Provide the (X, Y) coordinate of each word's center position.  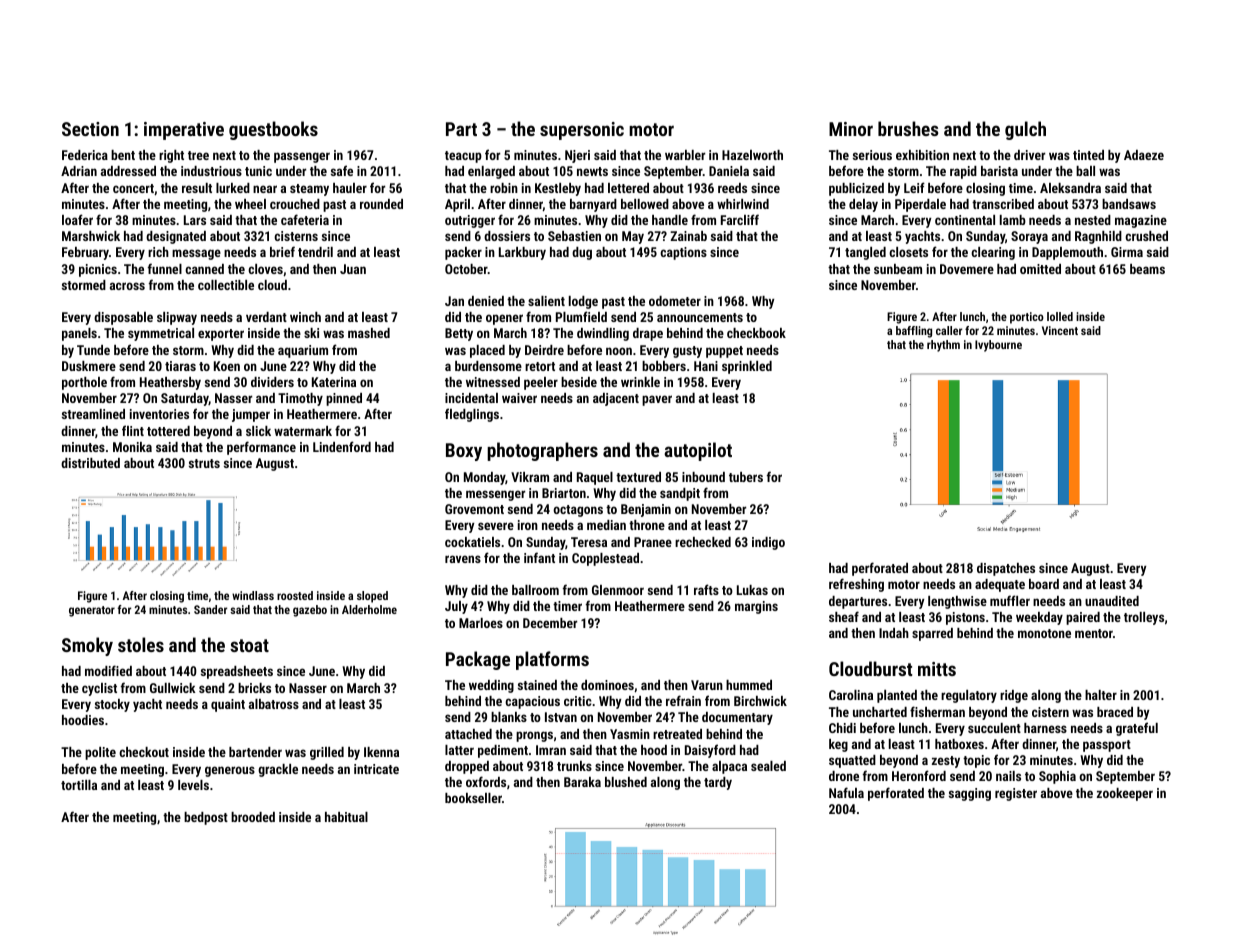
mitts (937, 669)
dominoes (607, 685)
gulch (1025, 130)
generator (92, 611)
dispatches (1006, 569)
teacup (463, 157)
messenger (495, 495)
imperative (184, 131)
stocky (112, 705)
